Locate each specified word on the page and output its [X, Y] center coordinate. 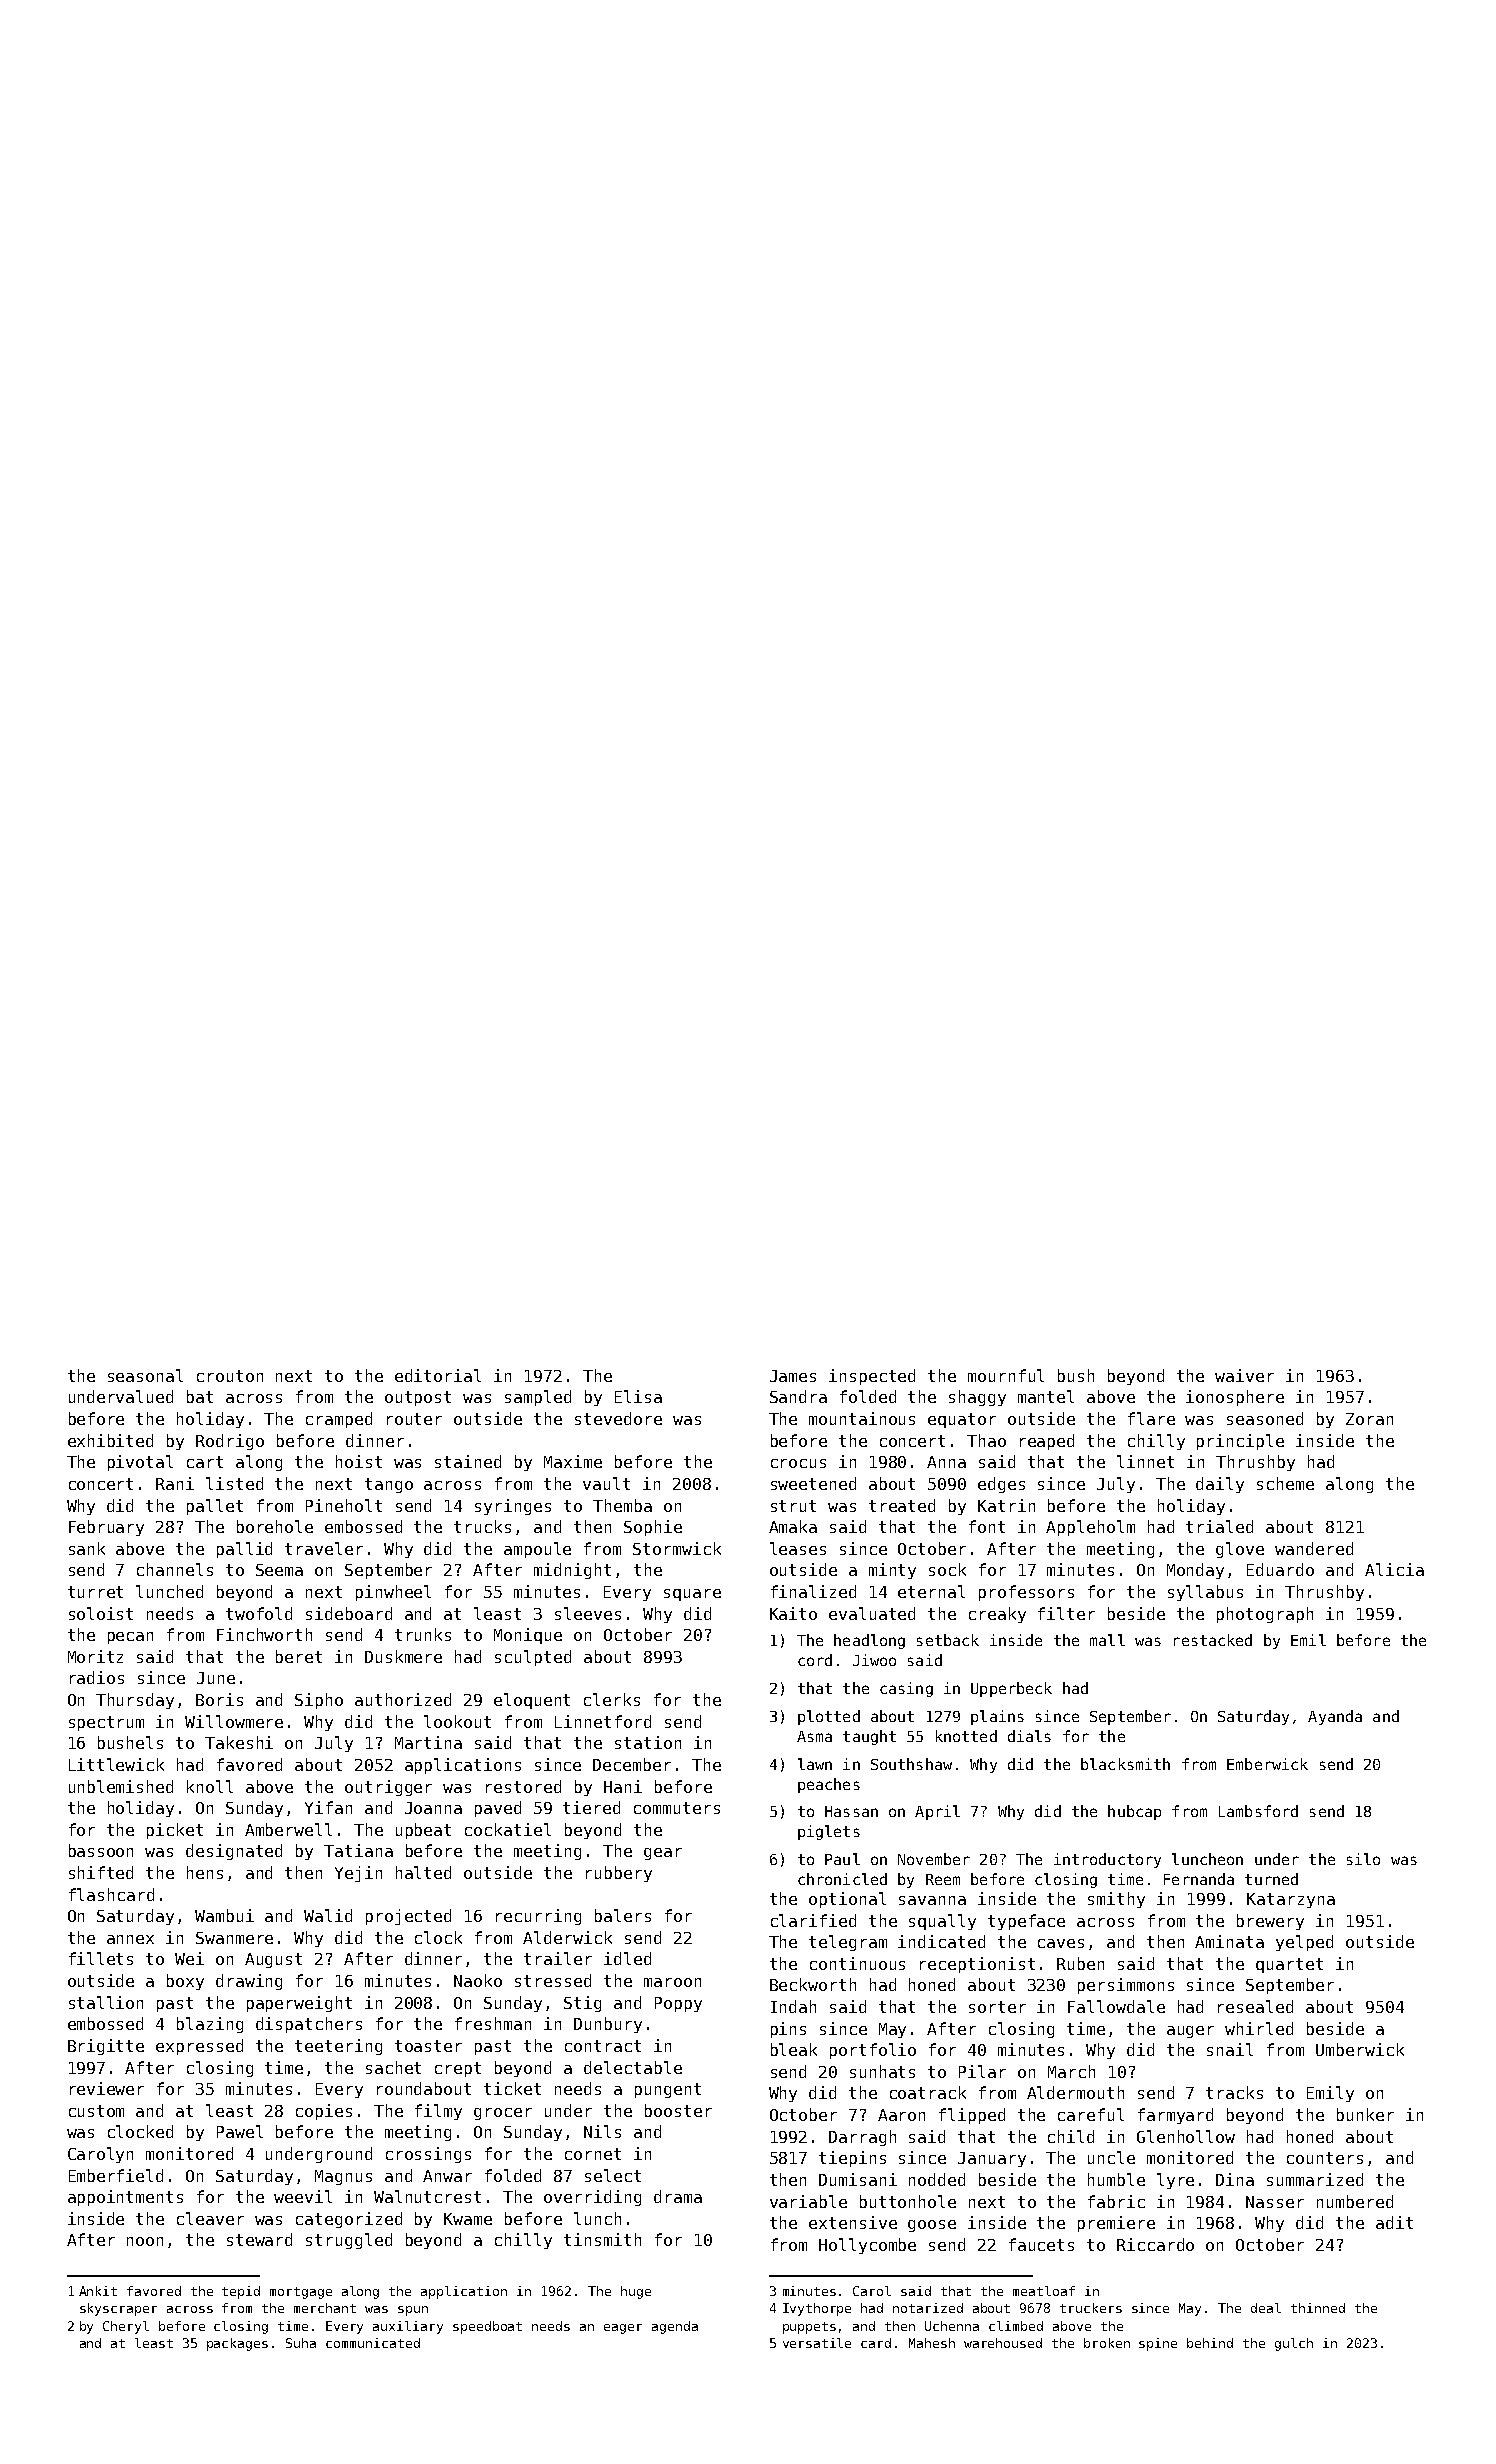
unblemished [121, 1786]
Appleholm [1090, 1528]
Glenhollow [1186, 2136]
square [692, 1595]
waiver [1244, 1375]
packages [237, 2344]
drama [678, 2196]
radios [97, 1677]
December [632, 1764]
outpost [418, 1398]
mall [1107, 1640]
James [793, 1376]
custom [96, 2111]
